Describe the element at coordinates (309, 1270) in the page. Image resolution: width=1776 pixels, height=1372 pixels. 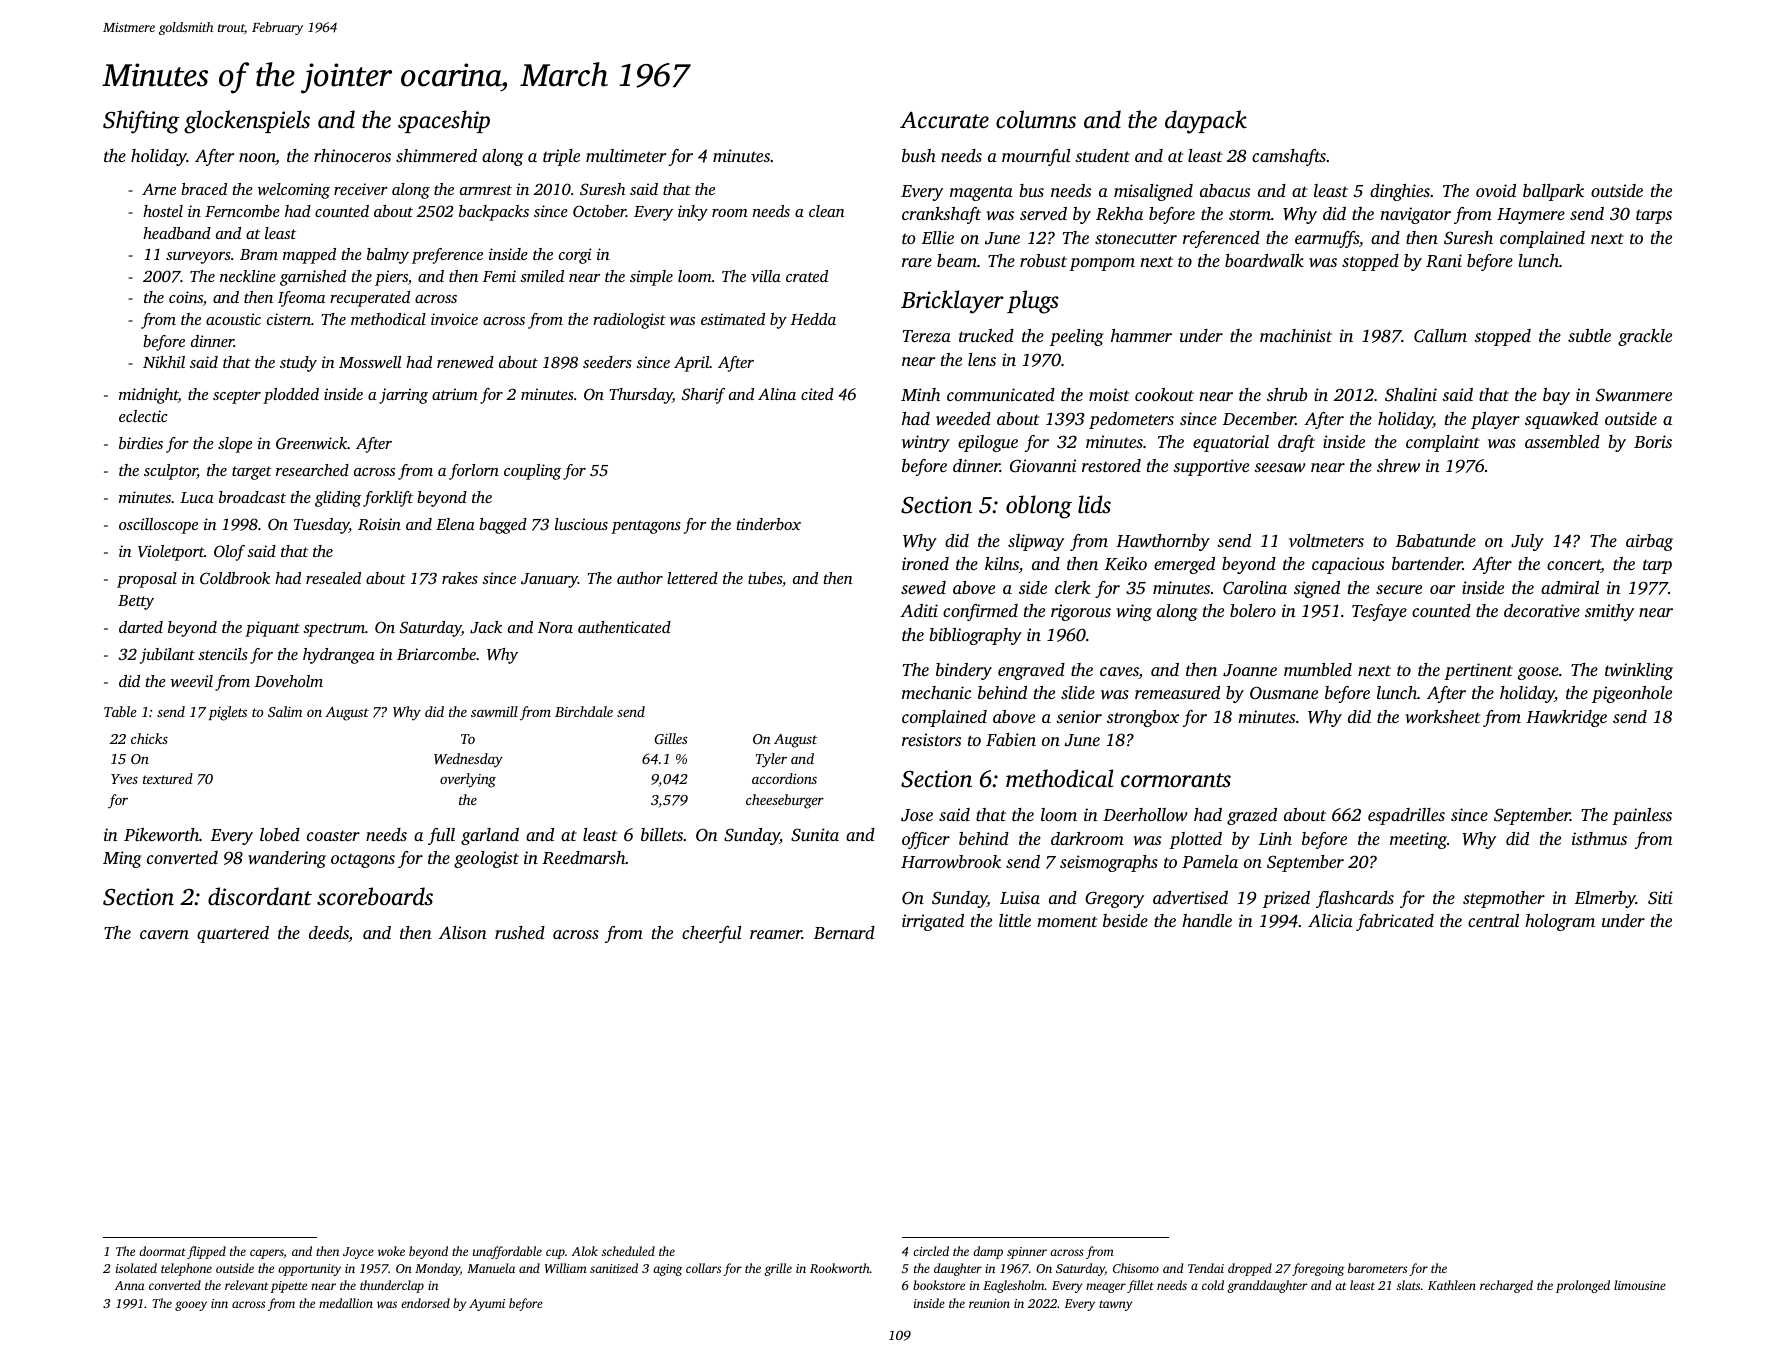
I see `opportunity` at that location.
